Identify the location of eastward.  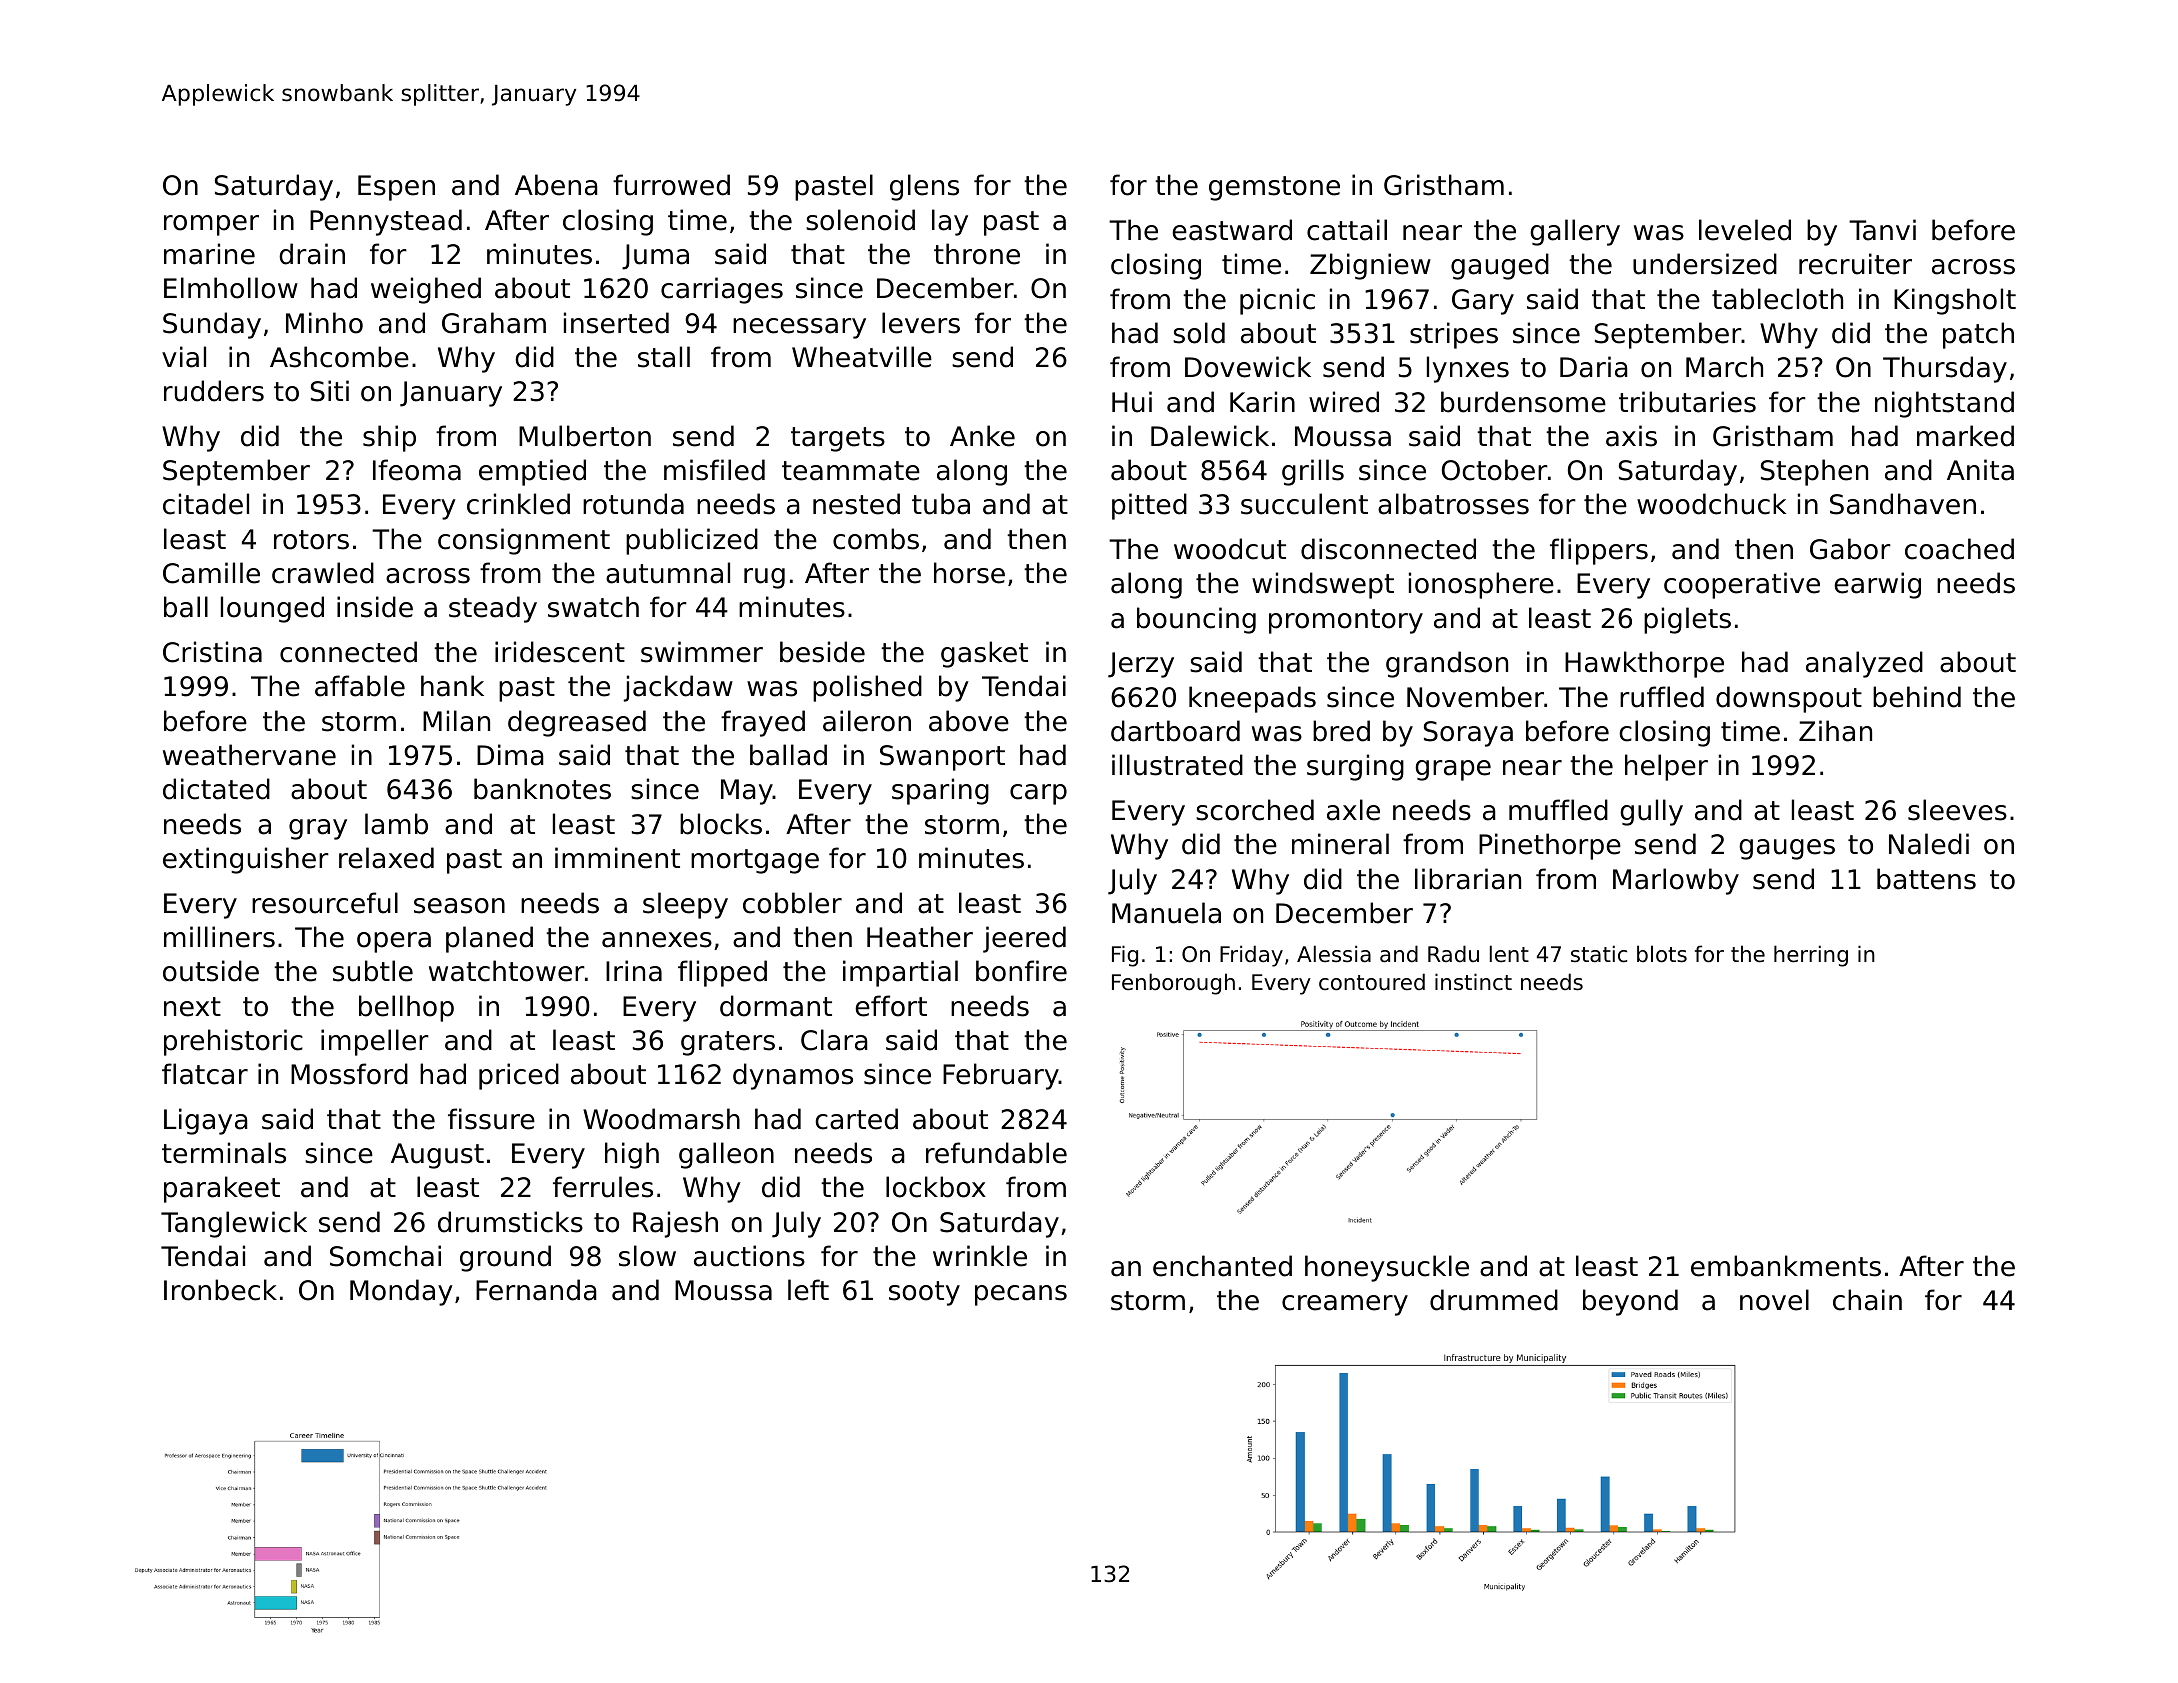
(1232, 230).
